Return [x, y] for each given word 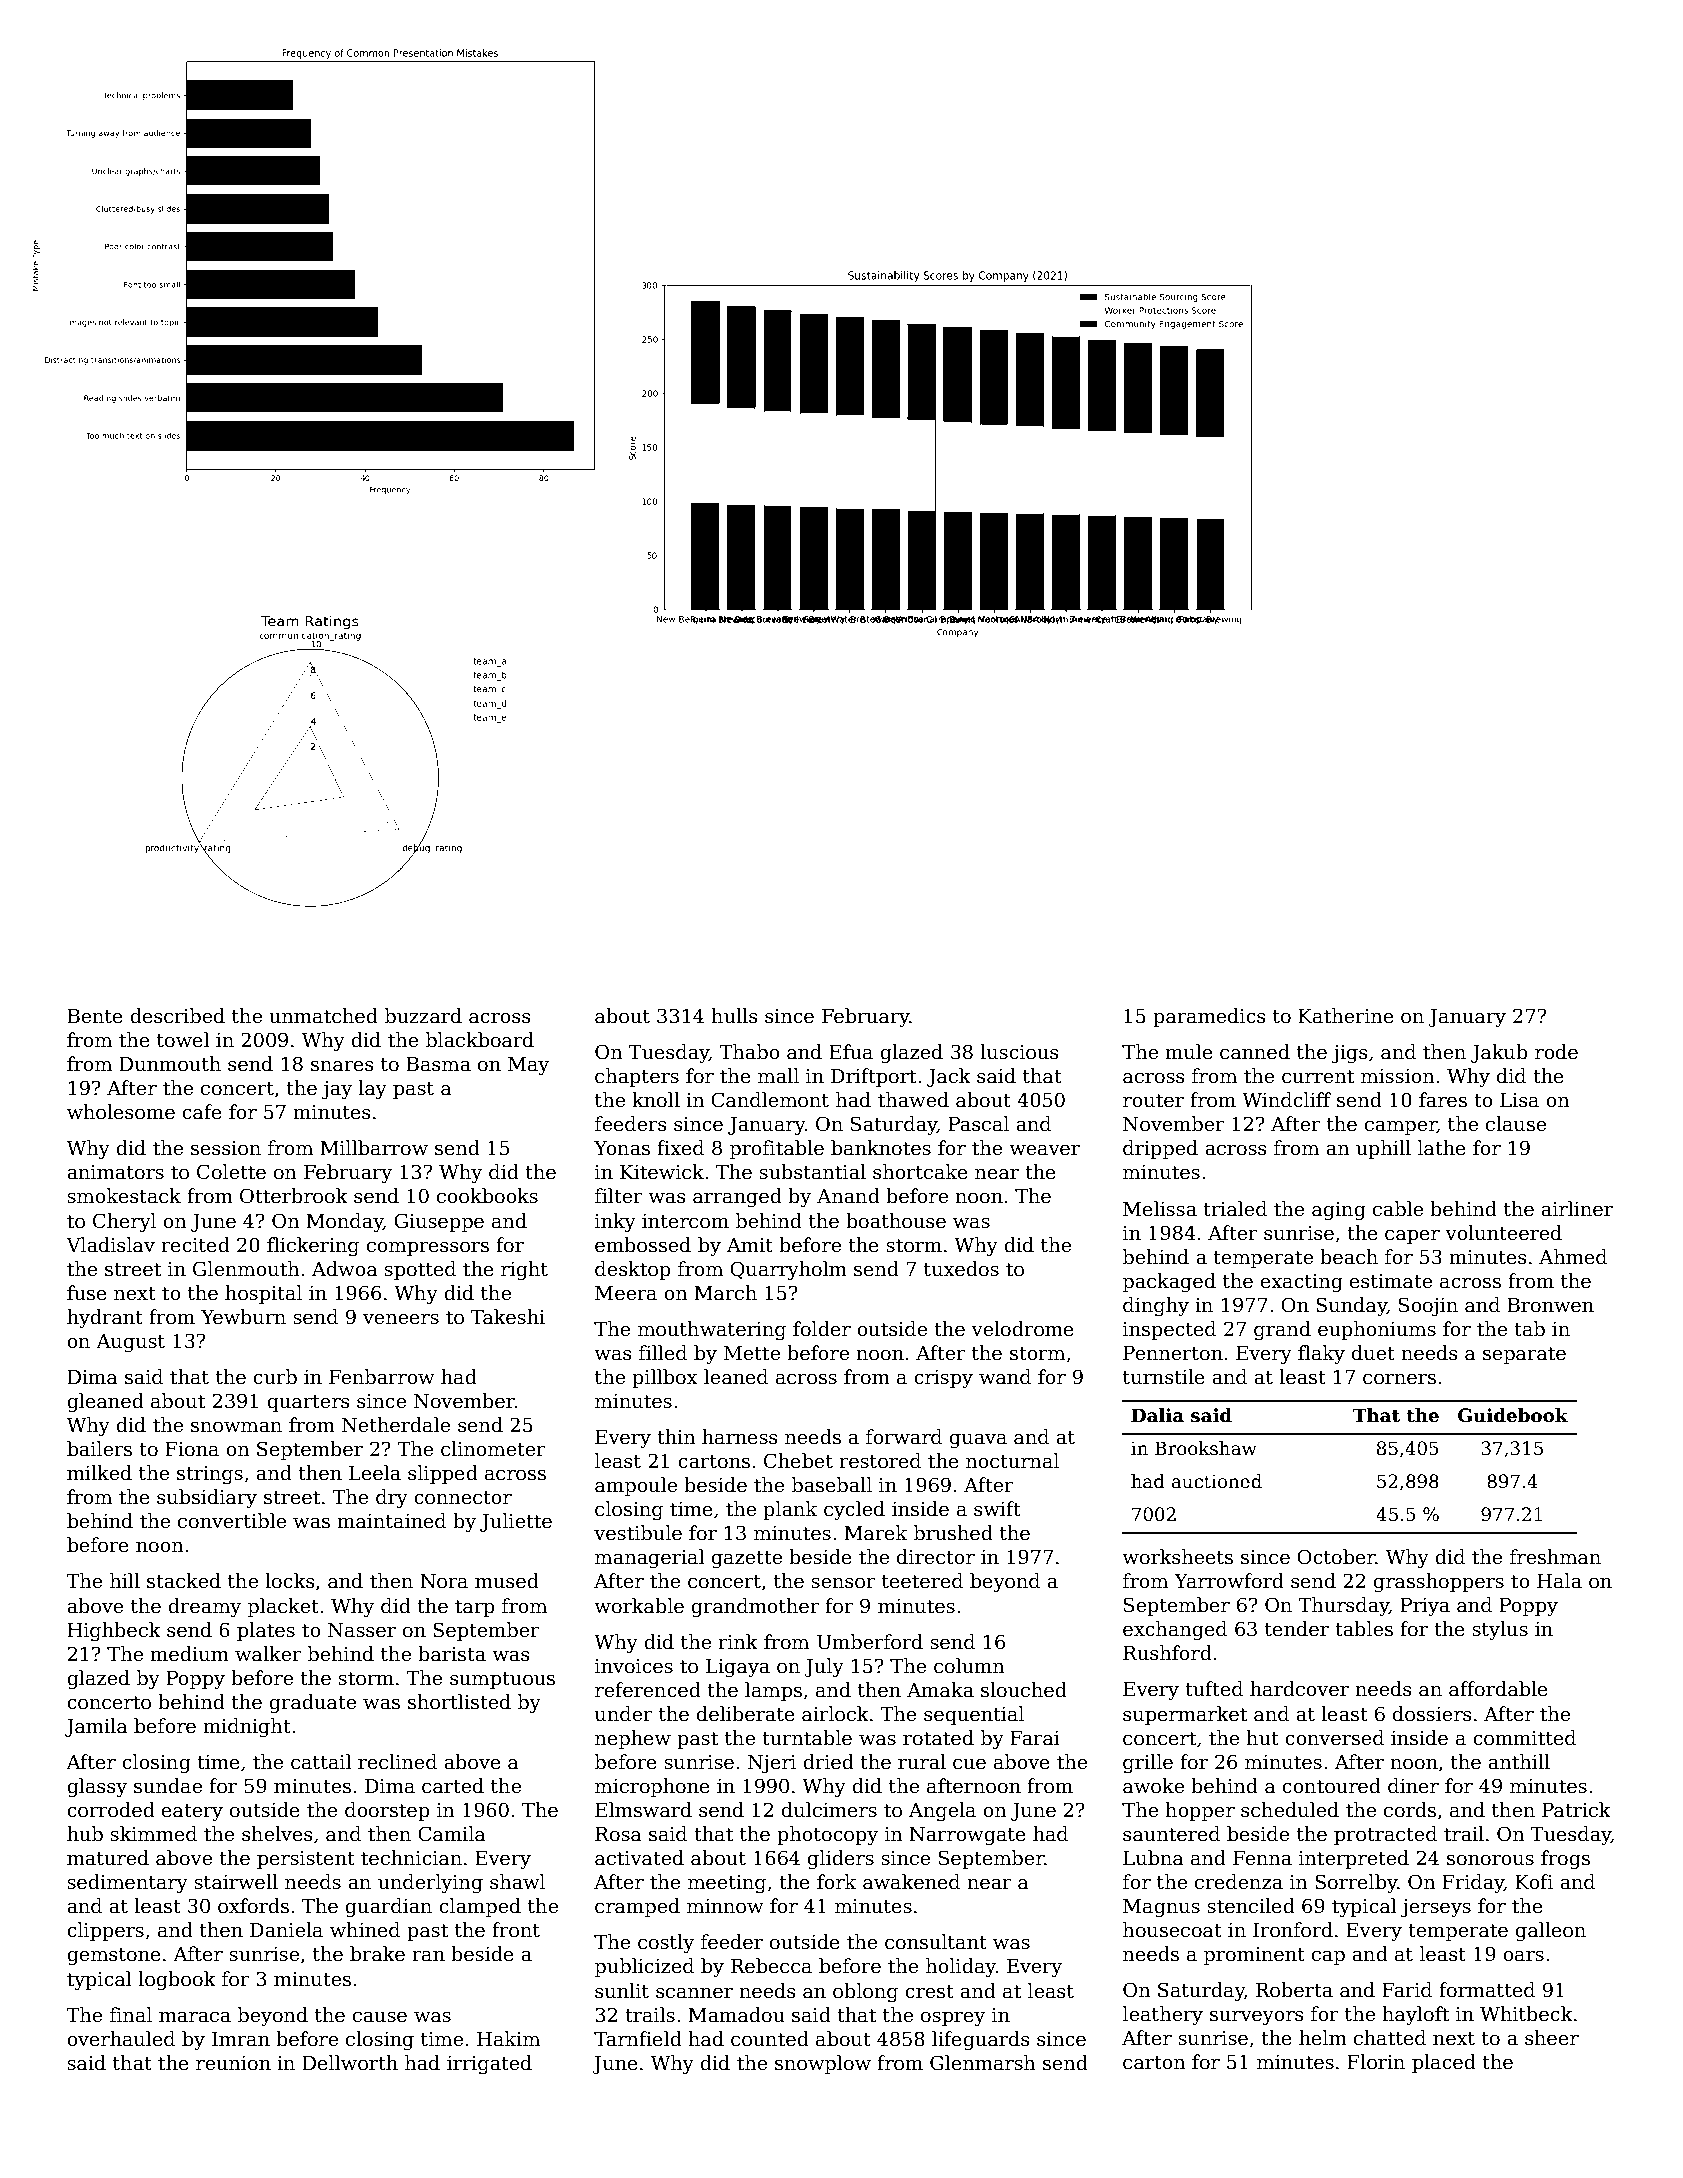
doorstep [387, 1811]
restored [880, 1461]
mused [507, 1581]
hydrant [105, 1318]
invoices [634, 1666]
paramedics [1209, 1017]
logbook [177, 1980]
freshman [1555, 1557]
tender [1297, 1629]
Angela [942, 1811]
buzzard [423, 1016]
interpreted [1354, 1859]
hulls [734, 1016]
